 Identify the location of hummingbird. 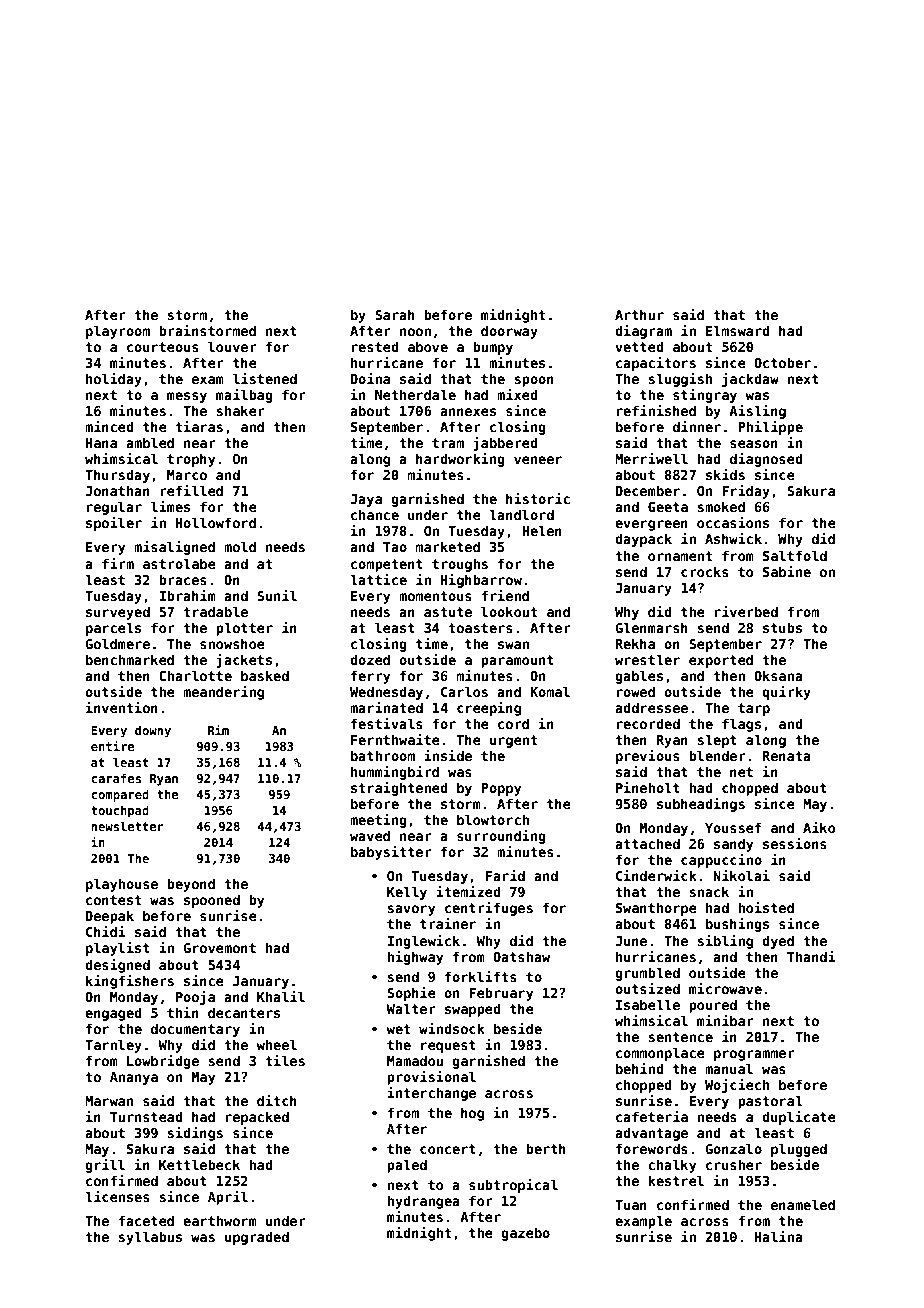
(395, 773).
